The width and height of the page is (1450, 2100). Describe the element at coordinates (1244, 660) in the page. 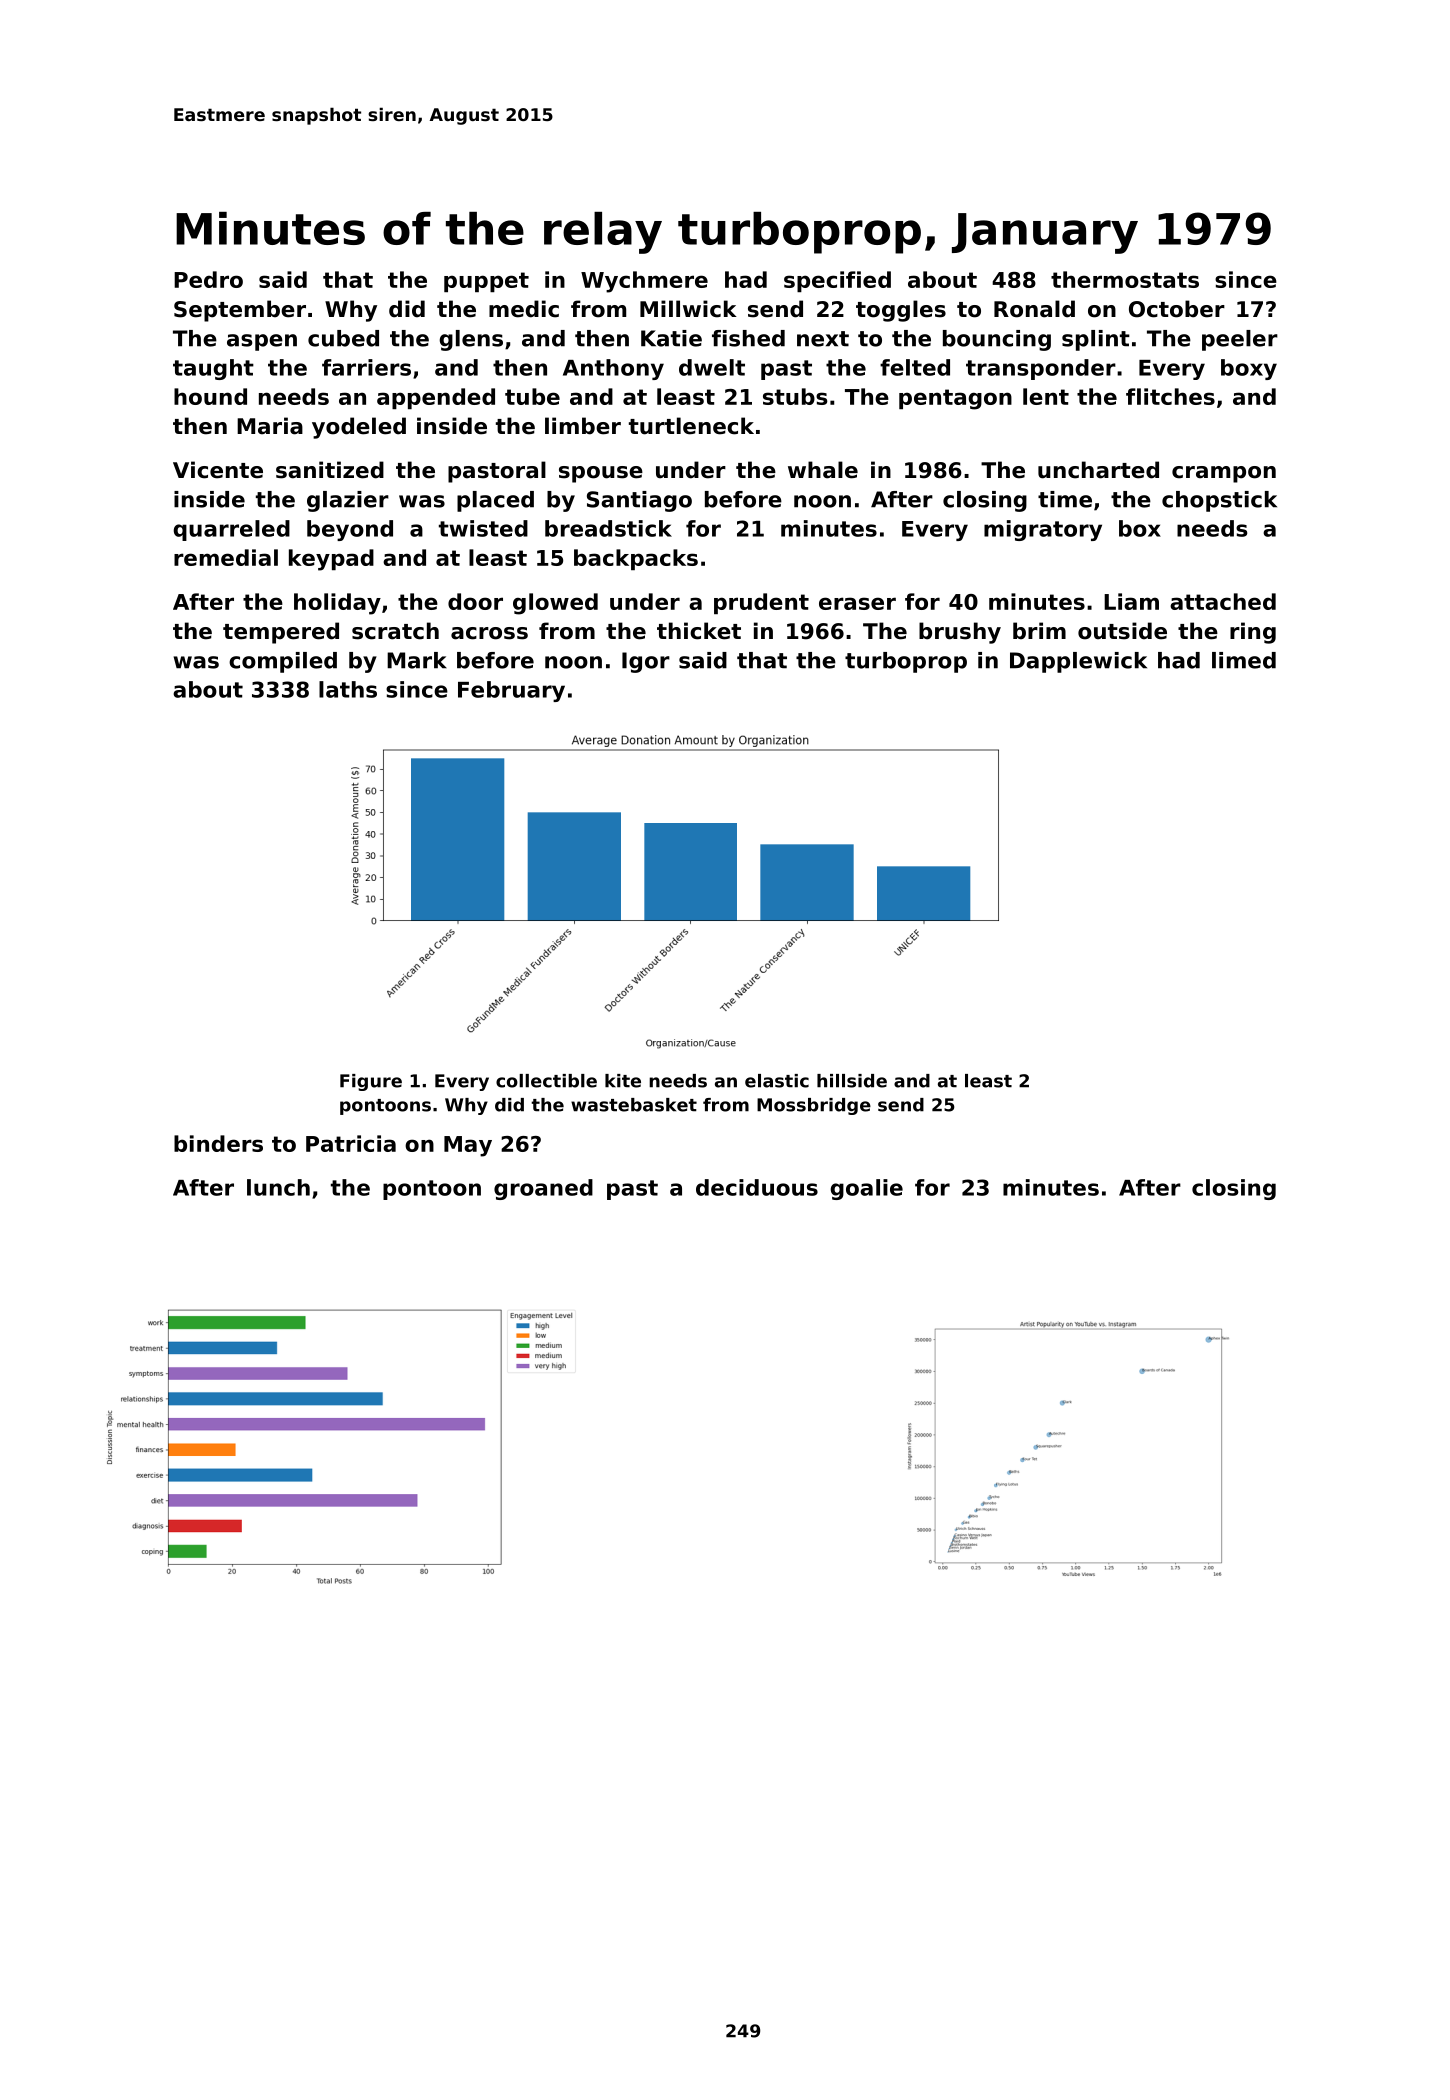

I see `limed` at that location.
